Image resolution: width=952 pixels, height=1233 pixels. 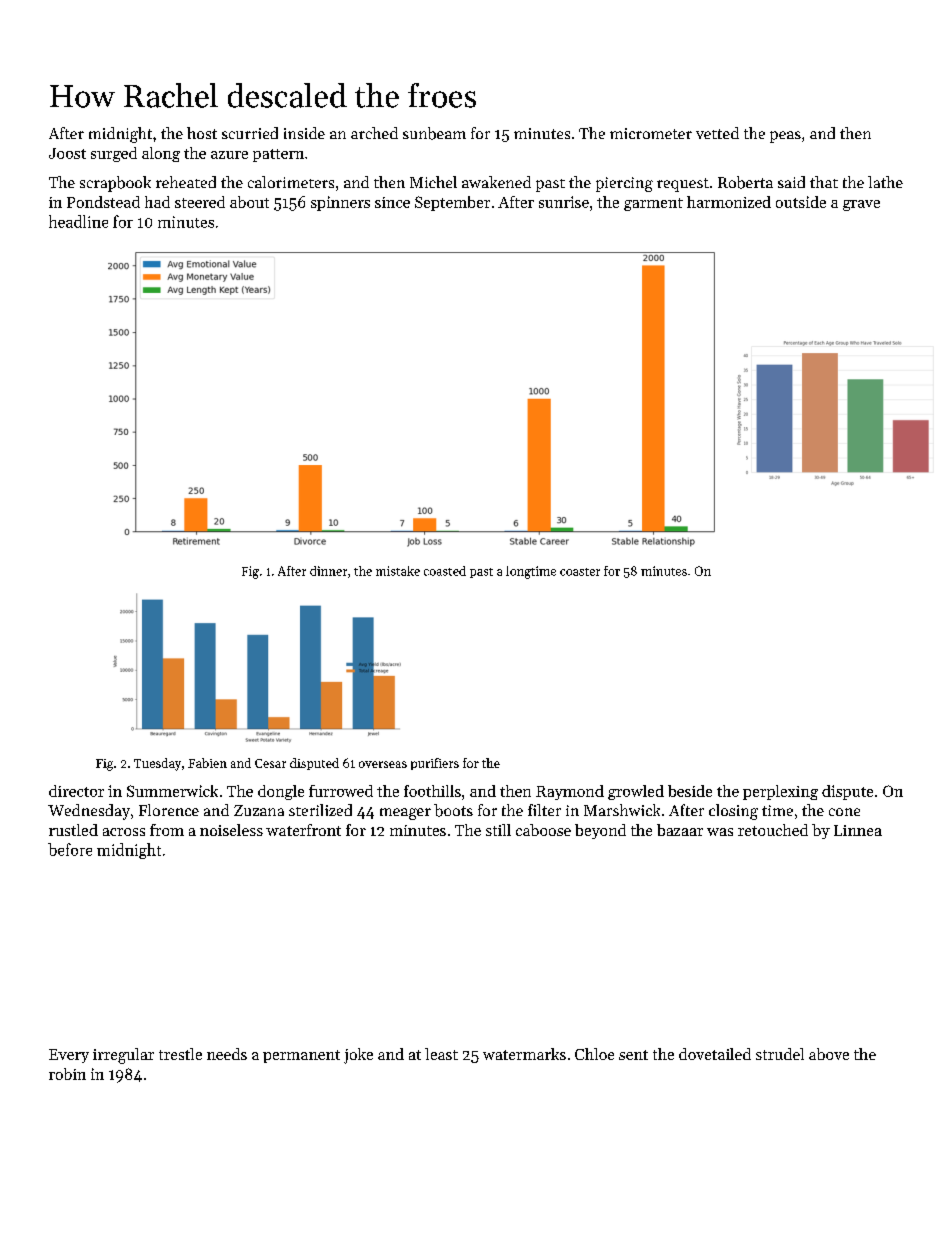 What do you see at coordinates (303, 830) in the screenshot?
I see `waterfront` at bounding box center [303, 830].
